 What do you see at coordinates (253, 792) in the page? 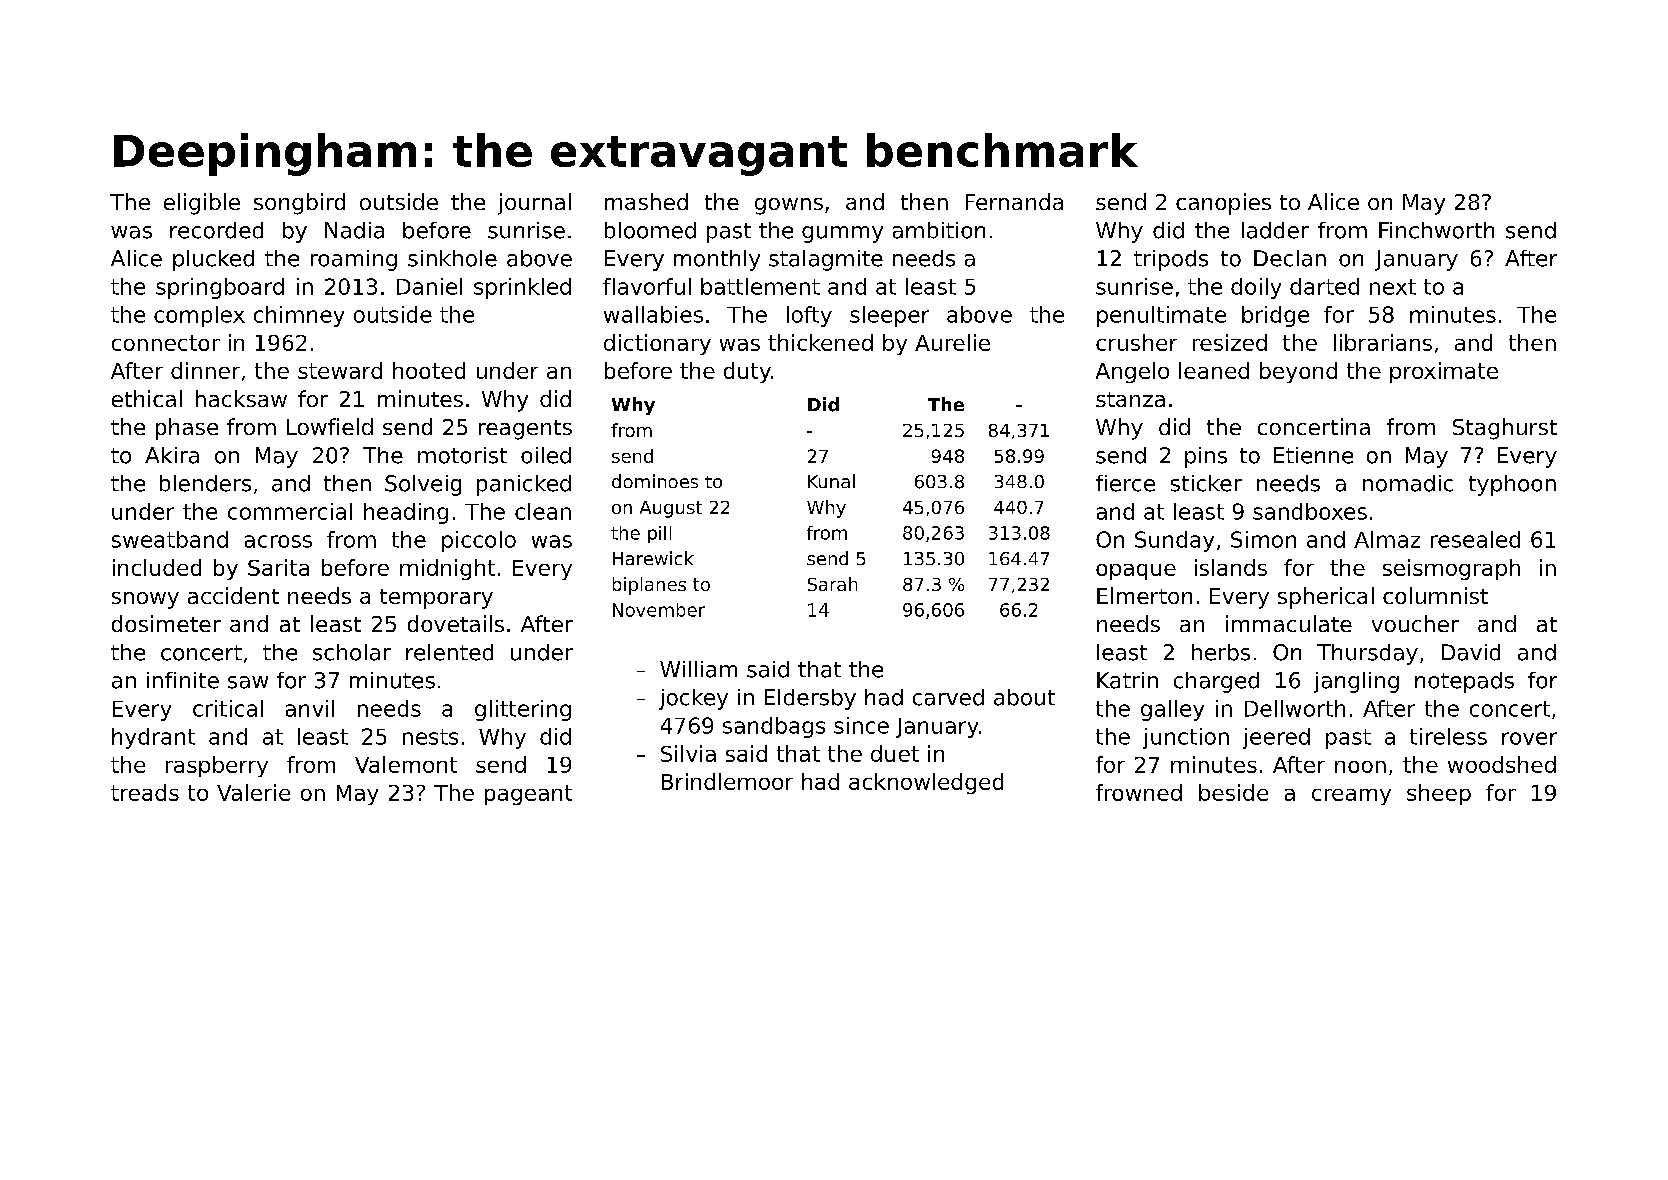
I see `Valerie` at bounding box center [253, 792].
